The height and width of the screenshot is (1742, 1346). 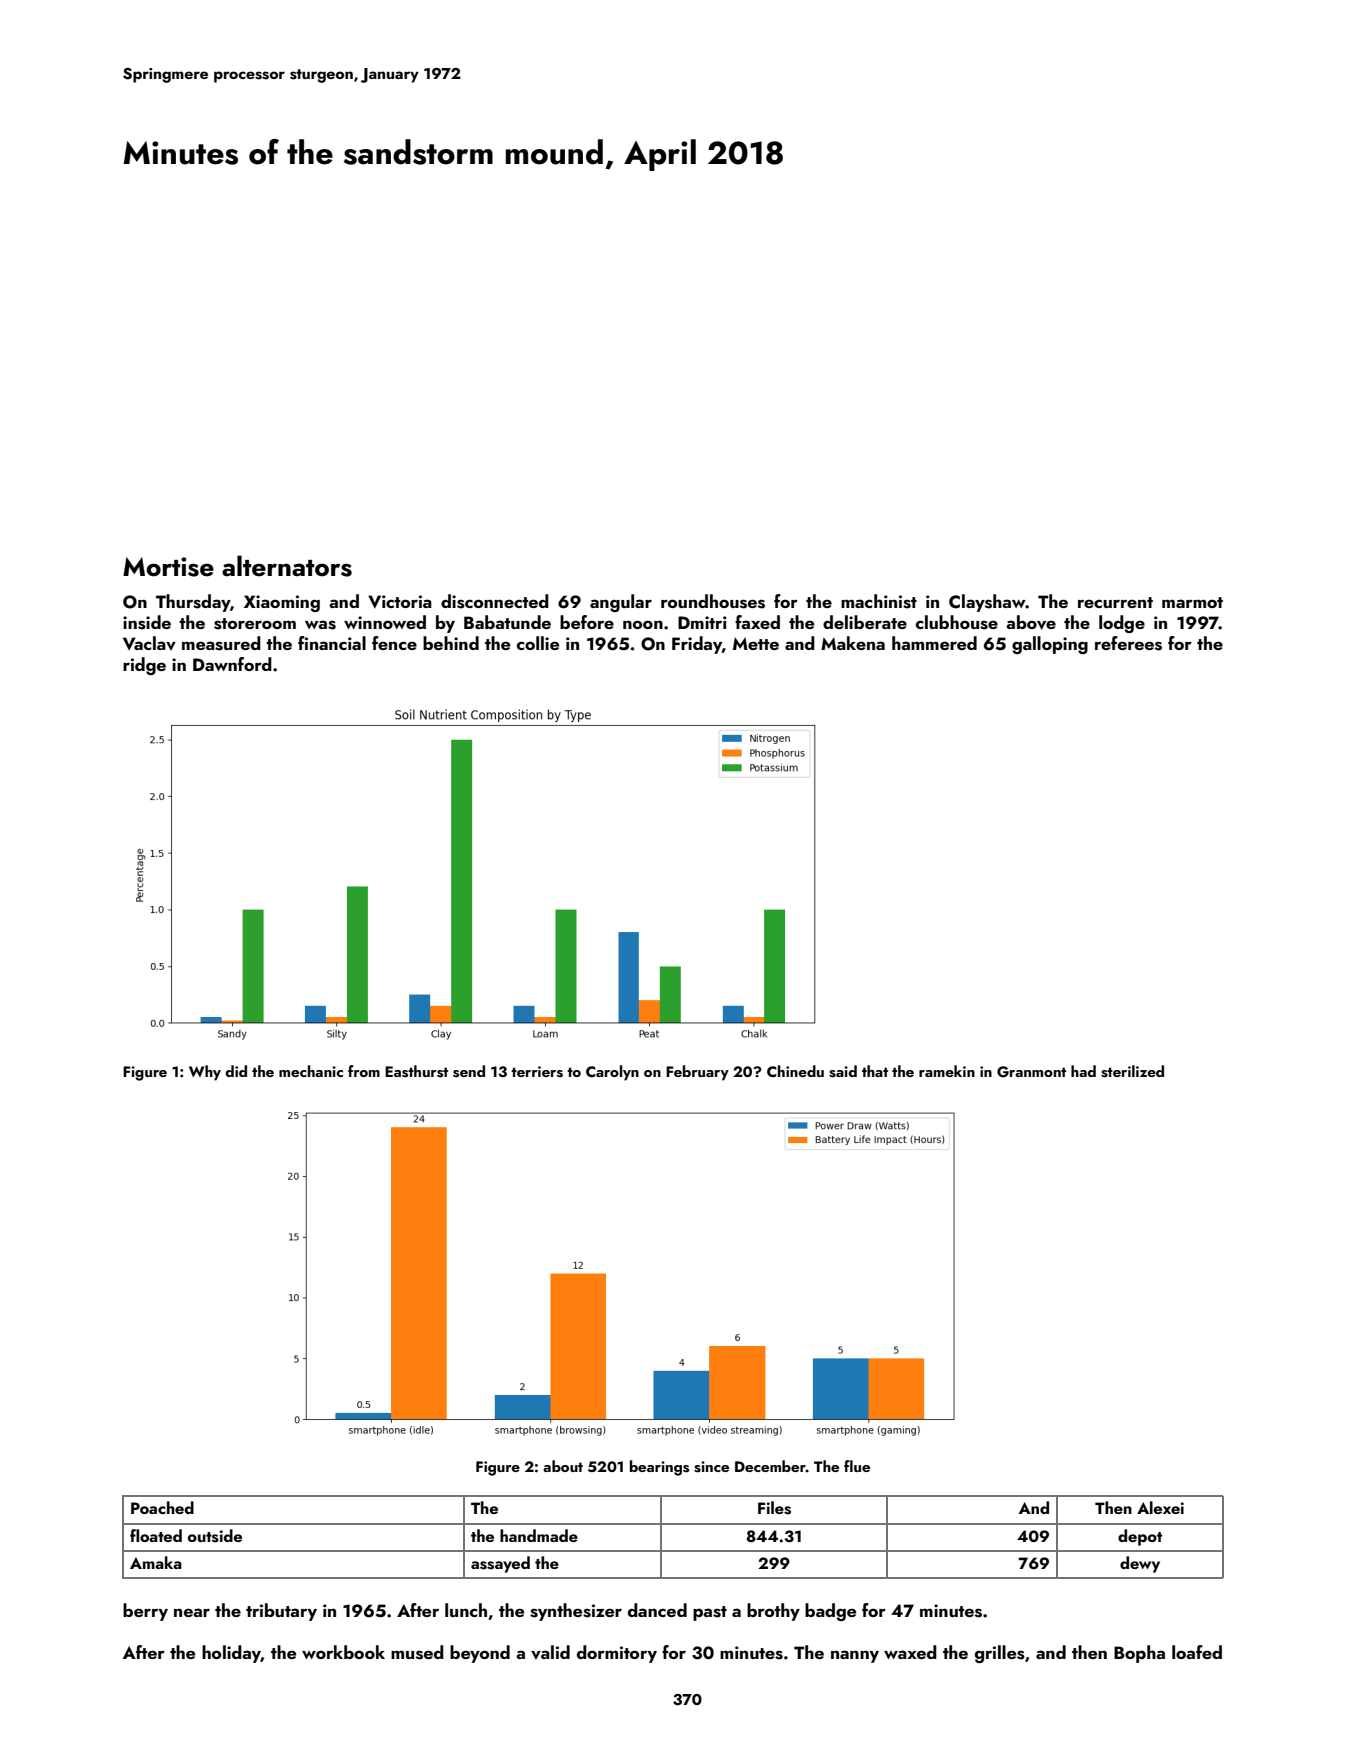 What do you see at coordinates (1160, 1507) in the screenshot?
I see `Alexei` at bounding box center [1160, 1507].
